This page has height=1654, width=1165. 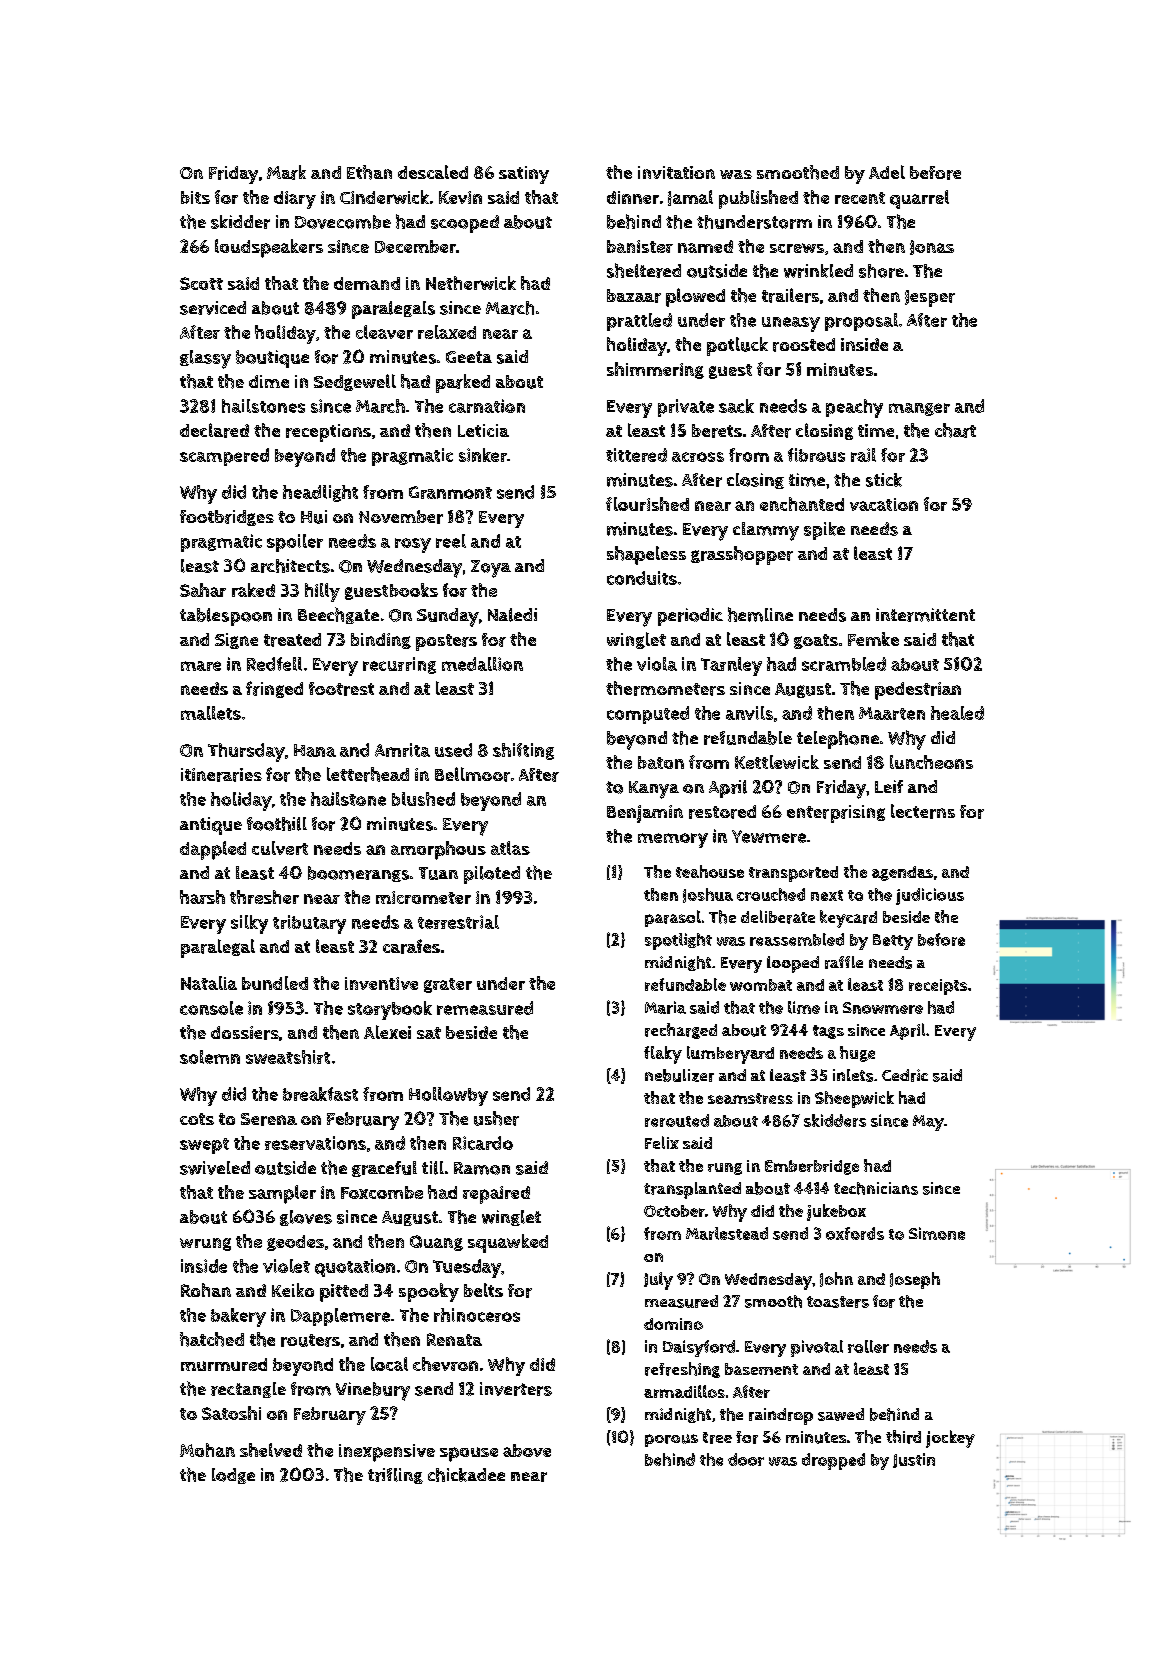 What do you see at coordinates (233, 1476) in the page?
I see `lodge` at bounding box center [233, 1476].
